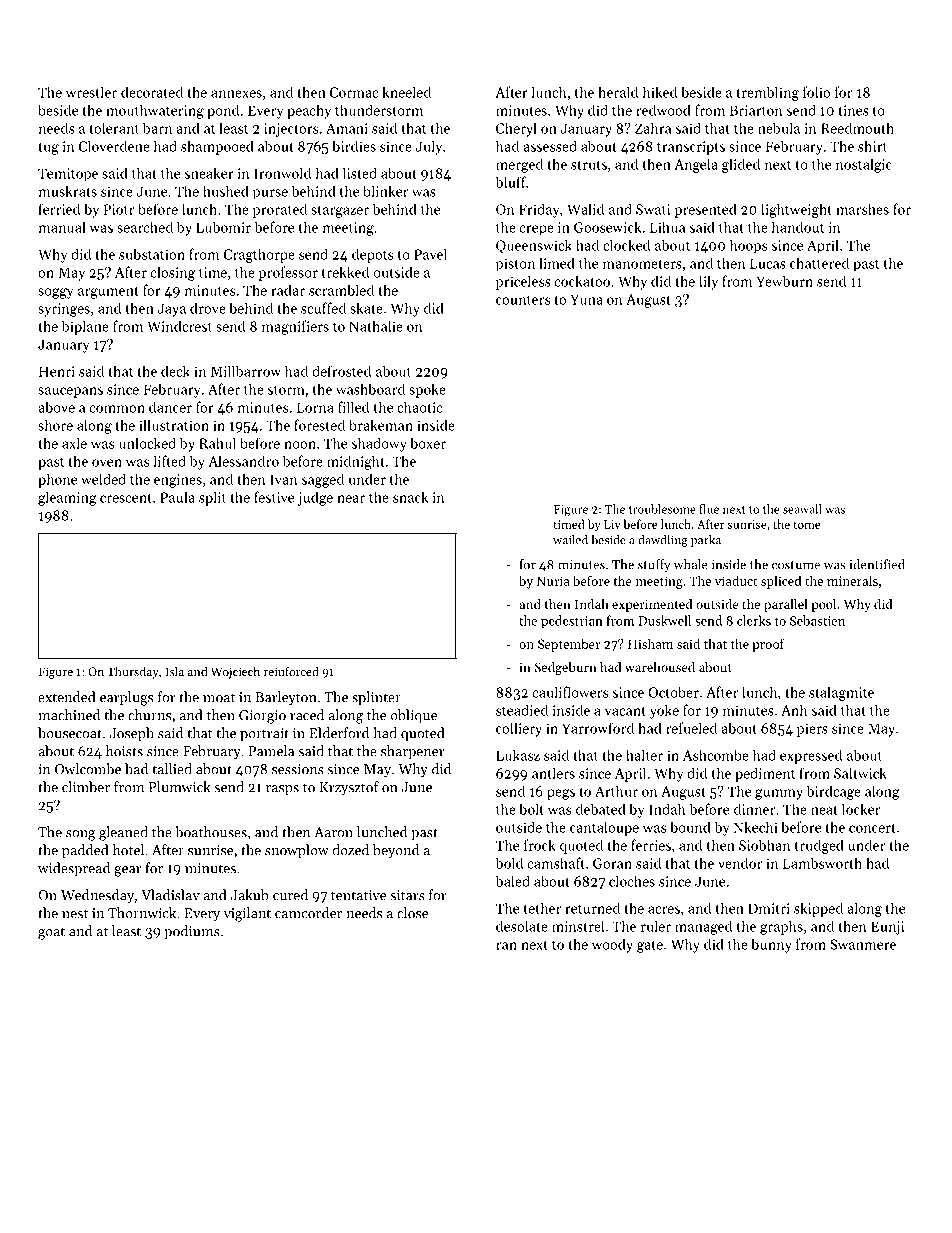 The width and height of the screenshot is (952, 1233). Describe the element at coordinates (716, 755) in the screenshot. I see `Ashcombe` at that location.
